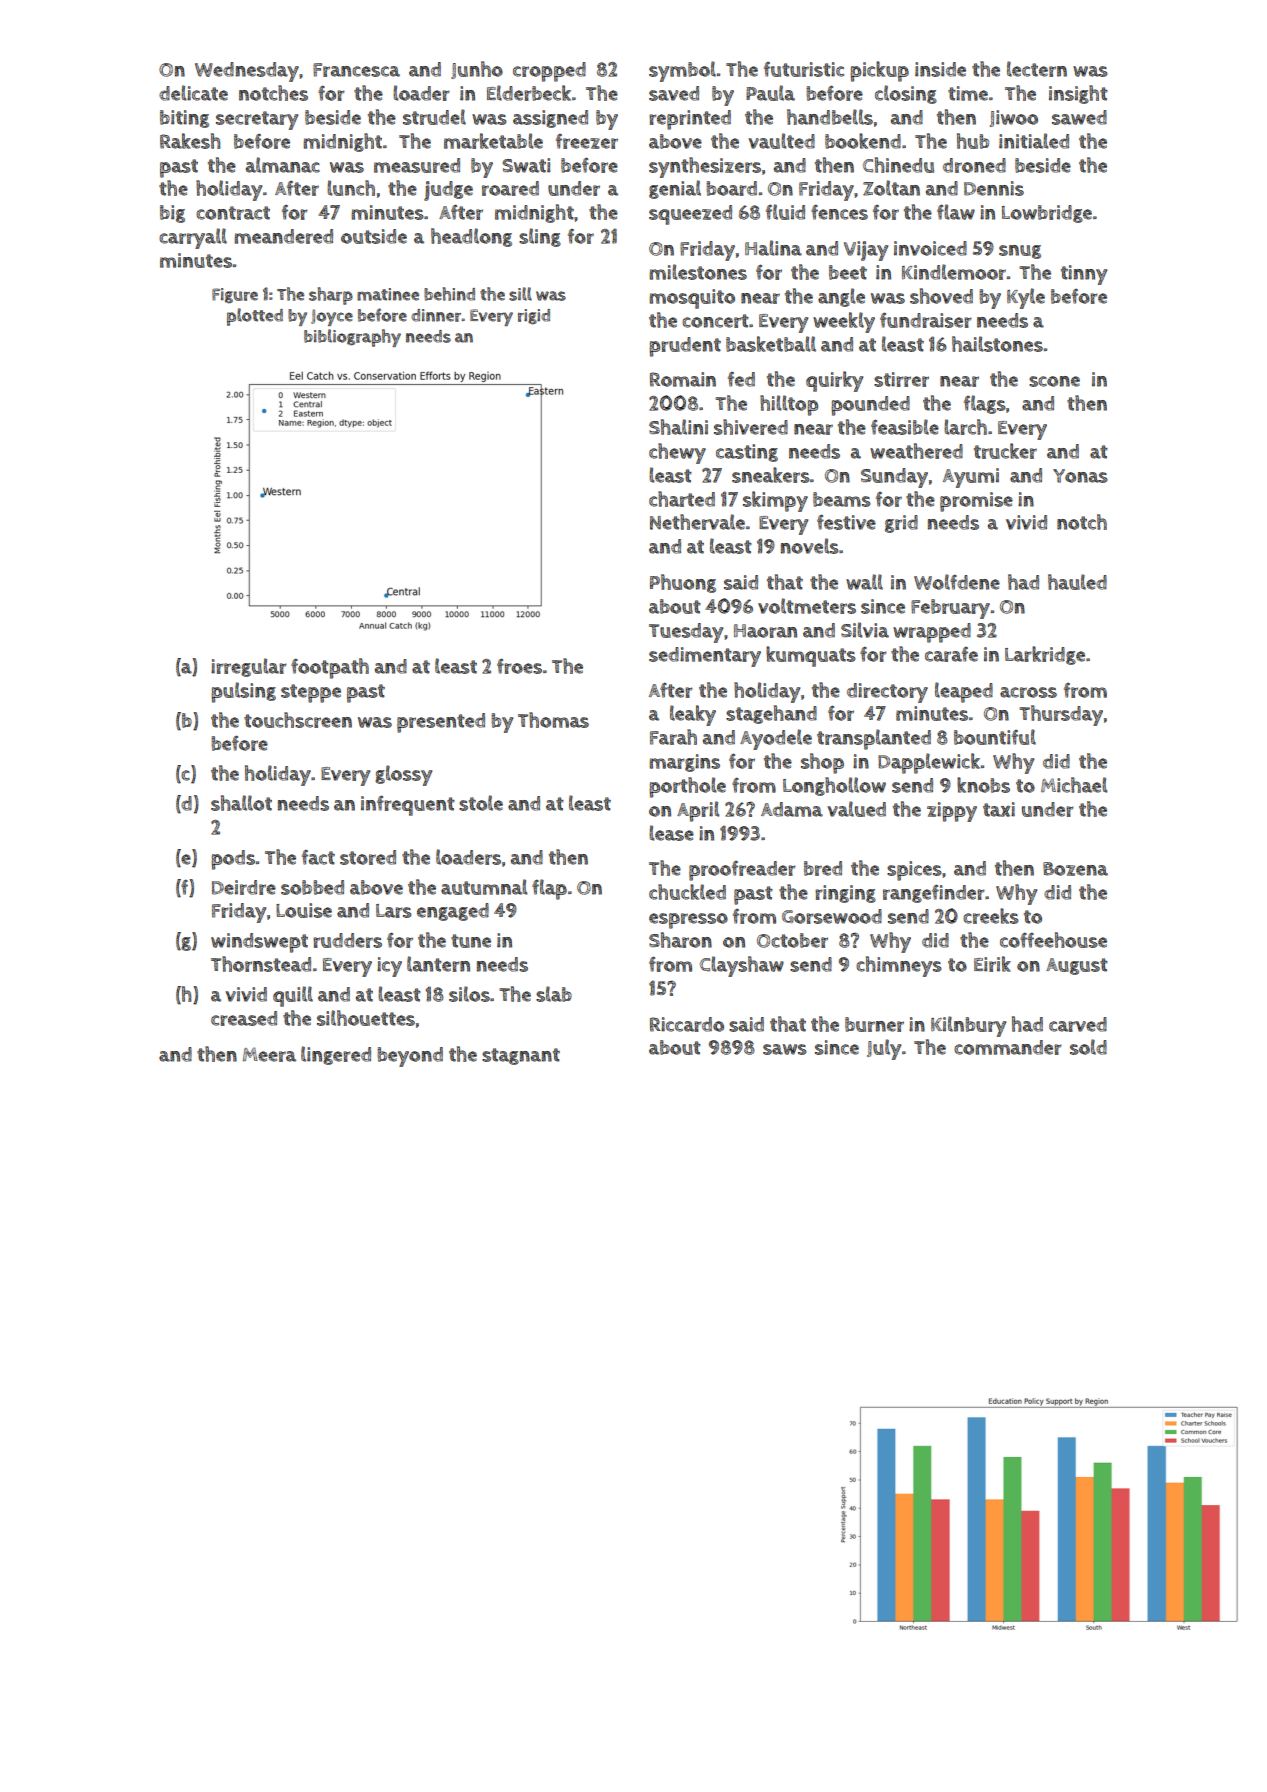 This screenshot has width=1267, height=1792. Describe the element at coordinates (243, 692) in the screenshot. I see `pulsing` at that location.
